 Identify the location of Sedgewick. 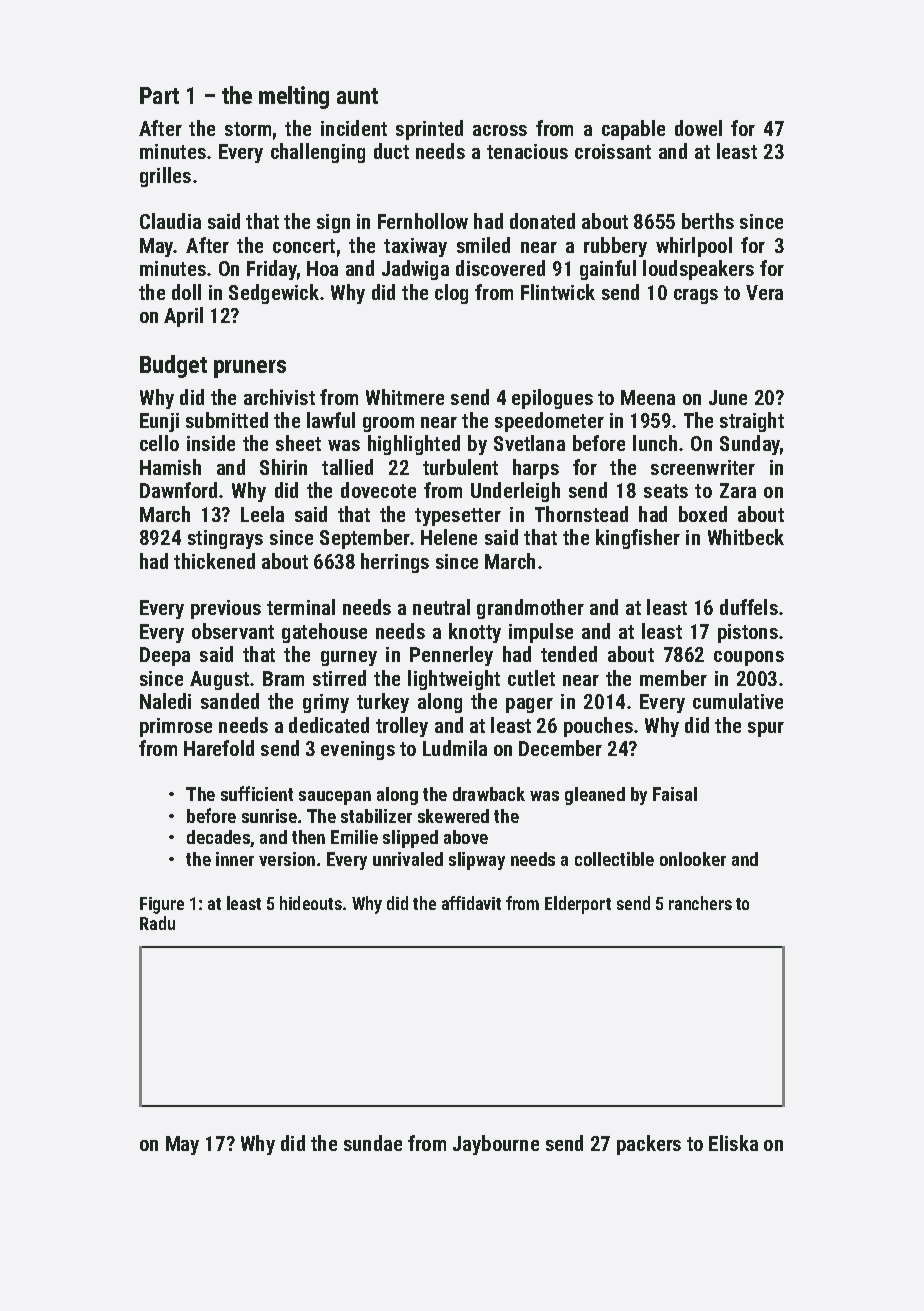
(274, 294).
